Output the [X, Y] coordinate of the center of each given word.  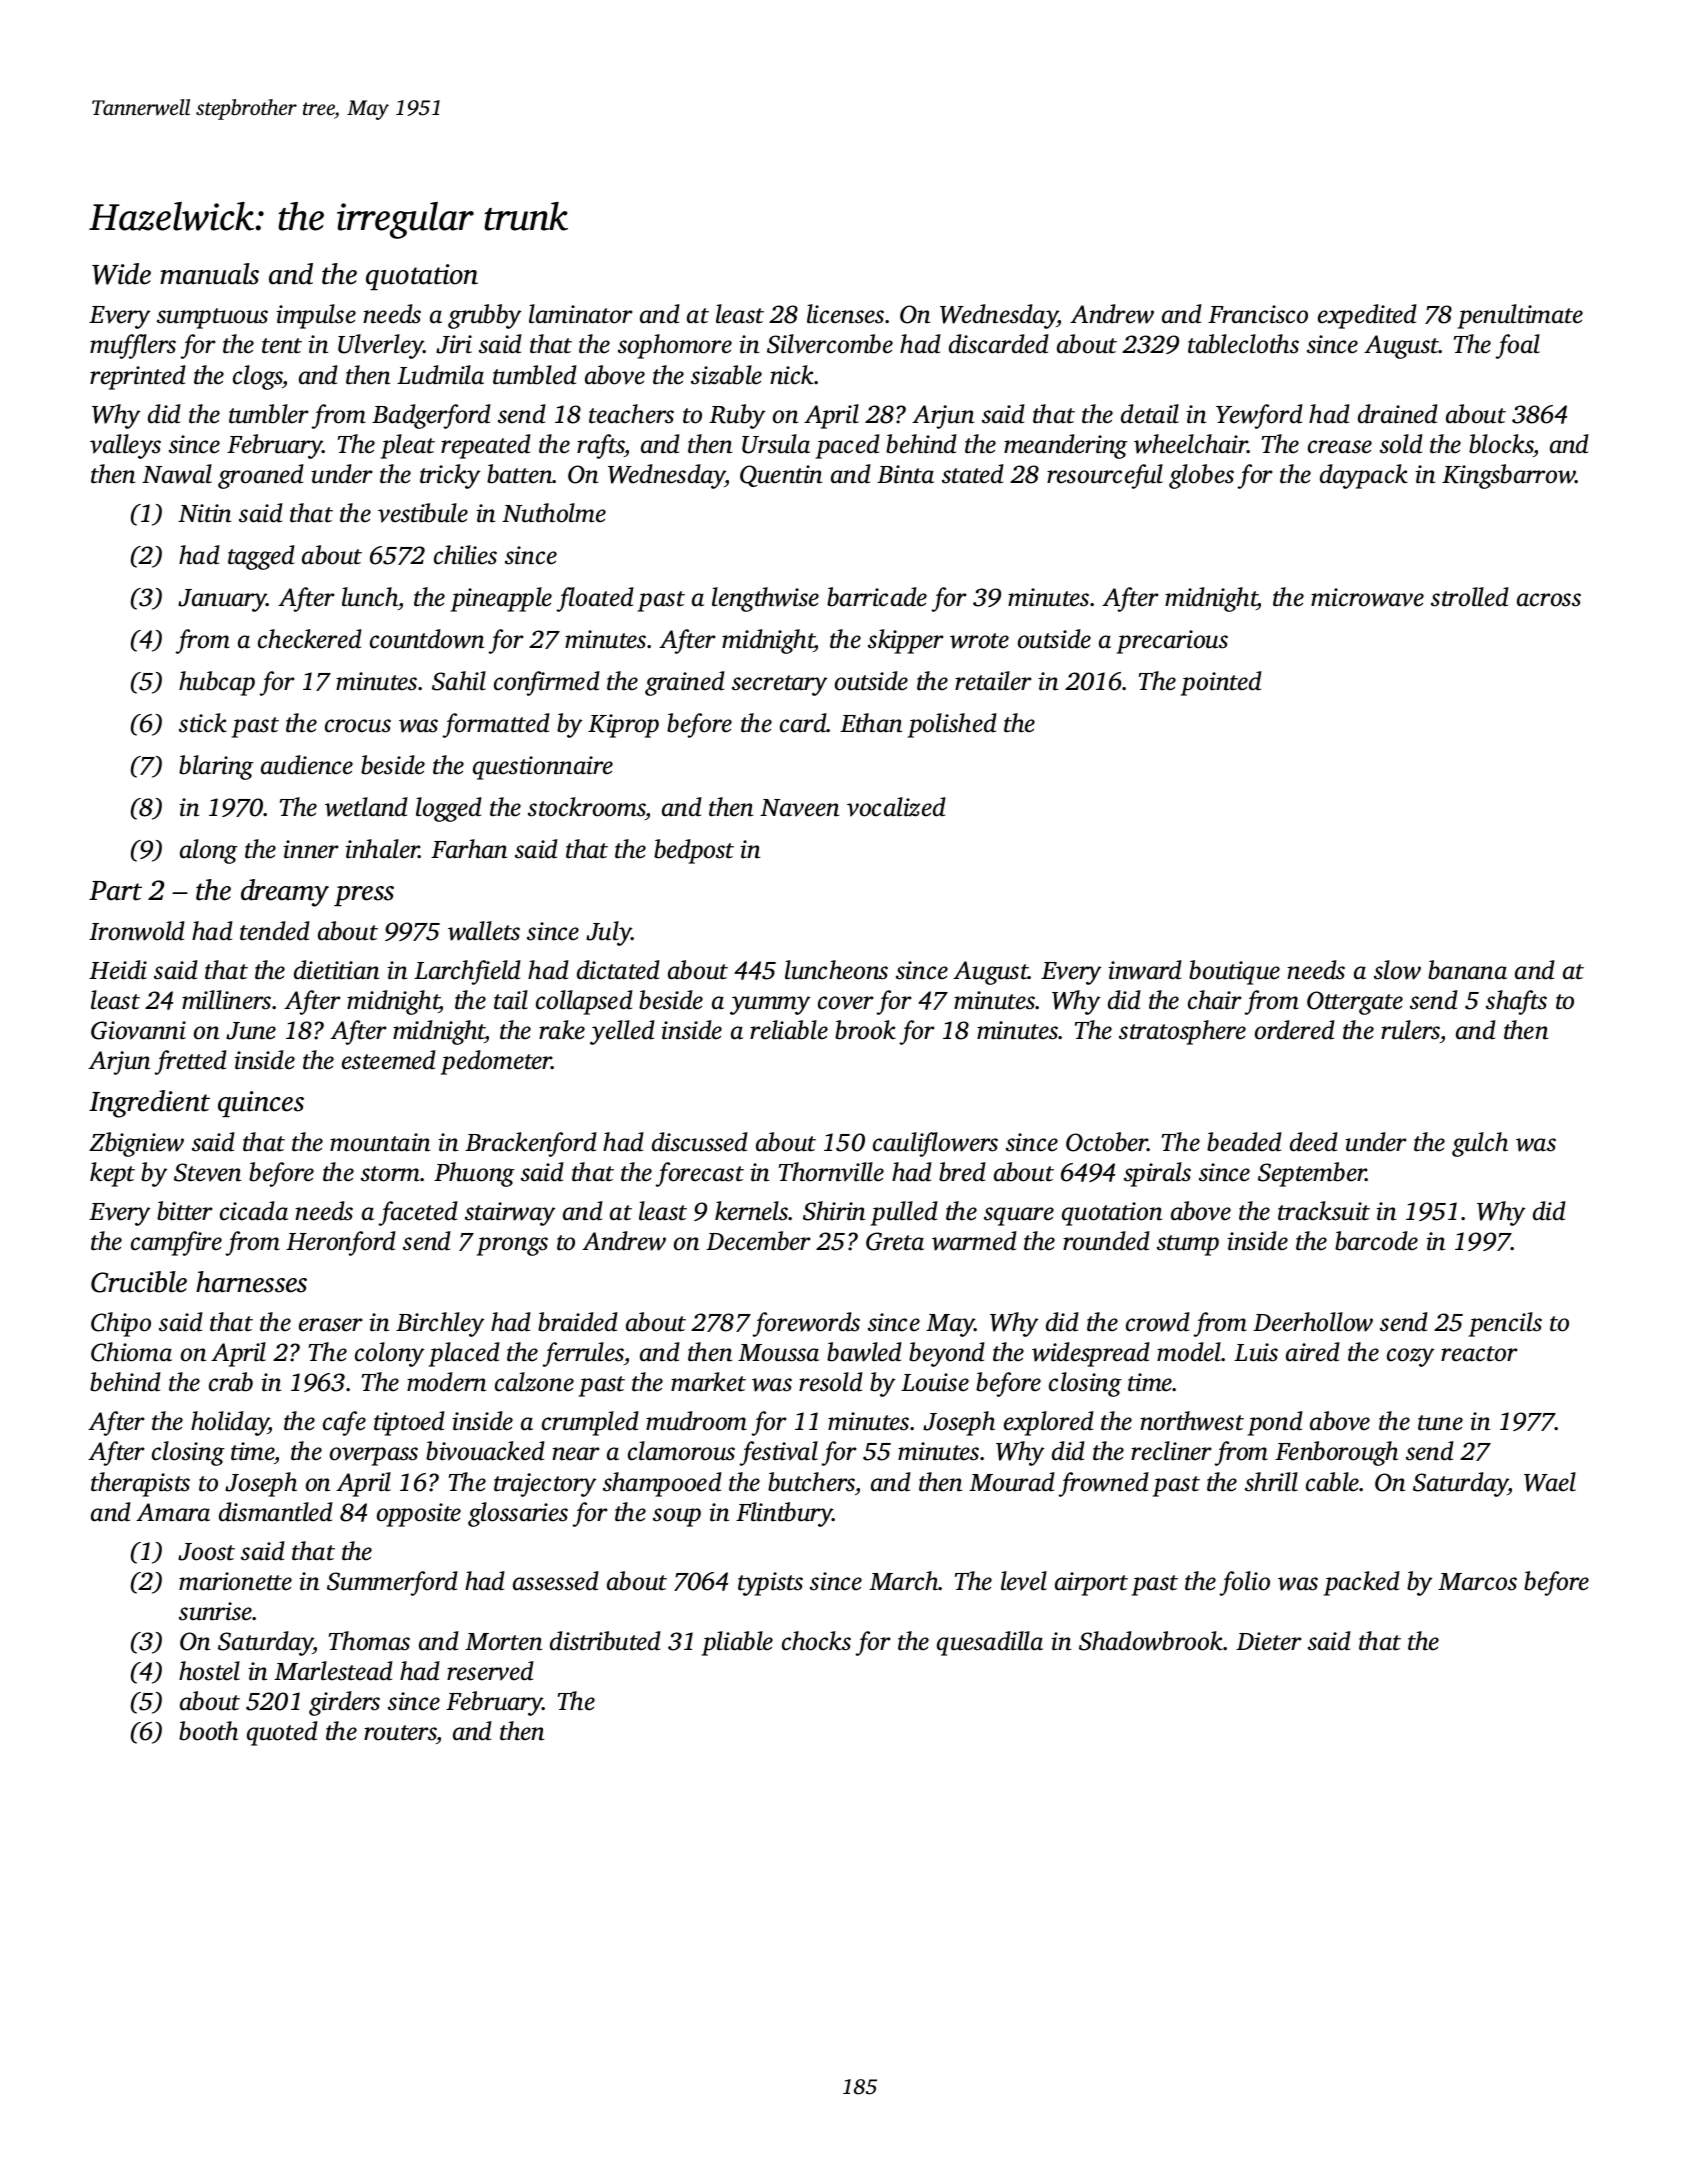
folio [1245, 1583]
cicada [254, 1211]
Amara [173, 1512]
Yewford [1259, 416]
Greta [895, 1241]
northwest [1192, 1421]
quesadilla [990, 1643]
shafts [1516, 1002]
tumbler [269, 414]
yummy [770, 1005]
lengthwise [765, 599]
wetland [366, 807]
